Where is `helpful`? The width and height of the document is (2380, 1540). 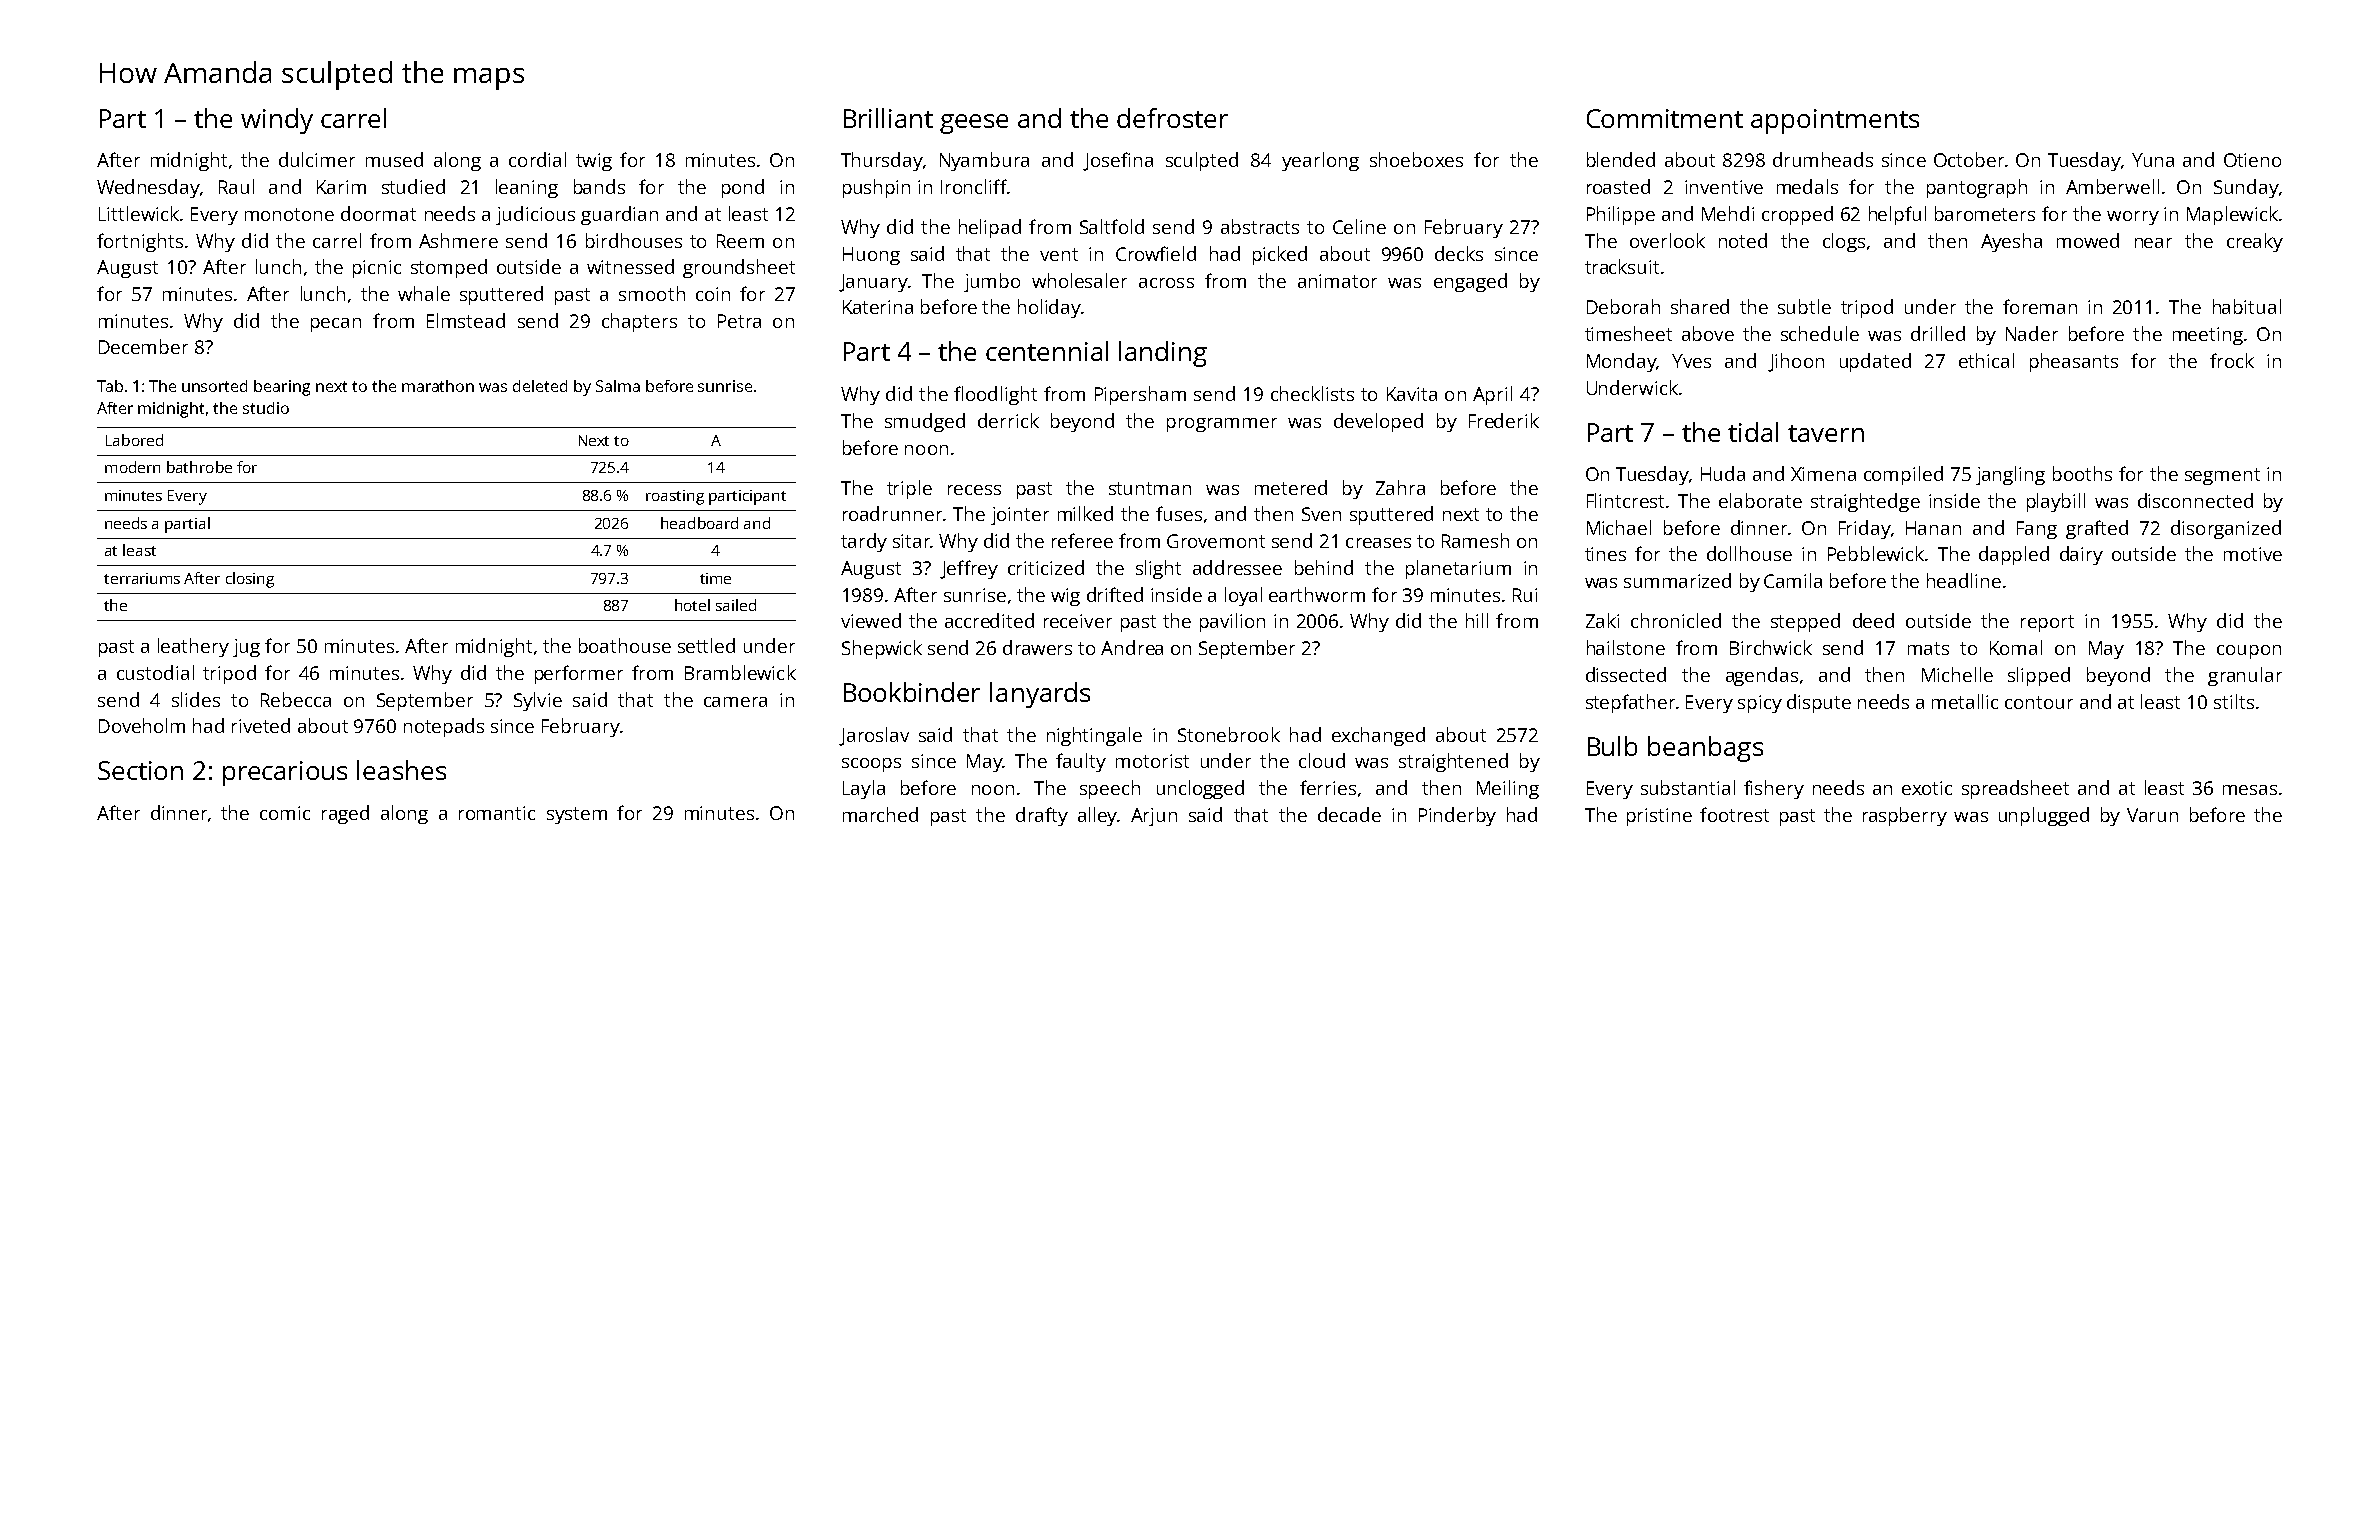 helpful is located at coordinates (1897, 215).
